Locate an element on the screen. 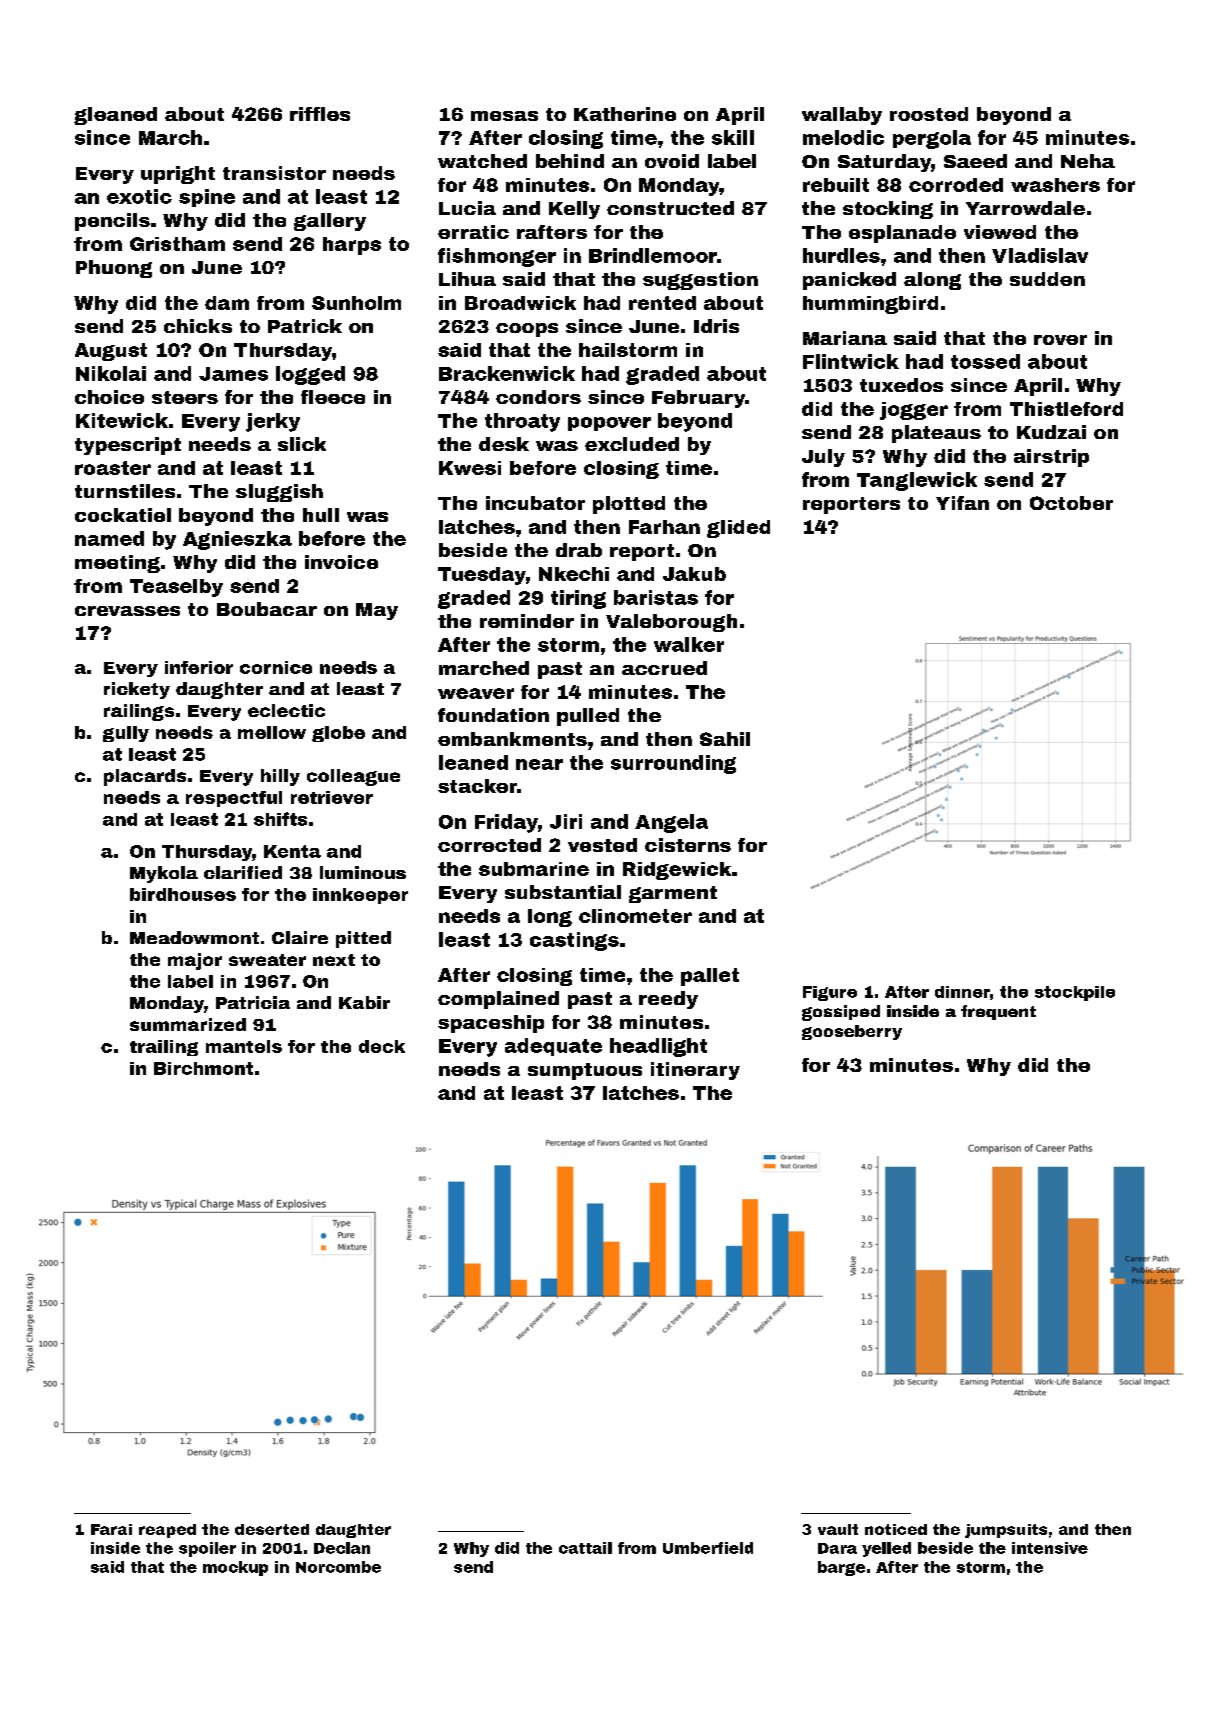 The height and width of the screenshot is (1713, 1211). Meadowmont is located at coordinates (194, 937).
